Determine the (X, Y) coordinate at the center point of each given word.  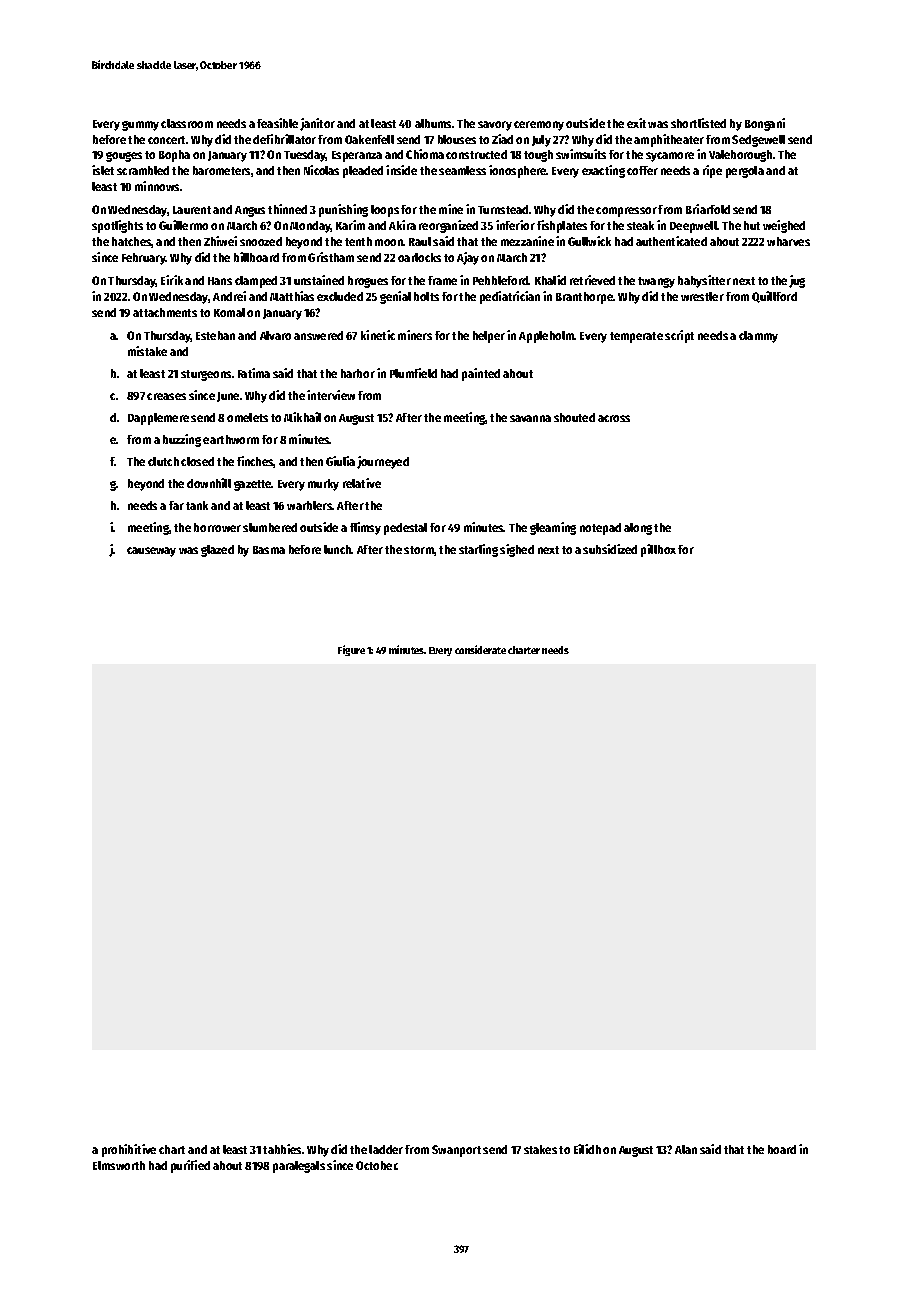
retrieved (592, 280)
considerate (480, 649)
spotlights (117, 226)
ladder (386, 1149)
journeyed (383, 462)
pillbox (658, 550)
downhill (209, 483)
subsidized (610, 549)
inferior (515, 225)
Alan (686, 1149)
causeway (151, 552)
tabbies (282, 1149)
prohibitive (129, 1150)
